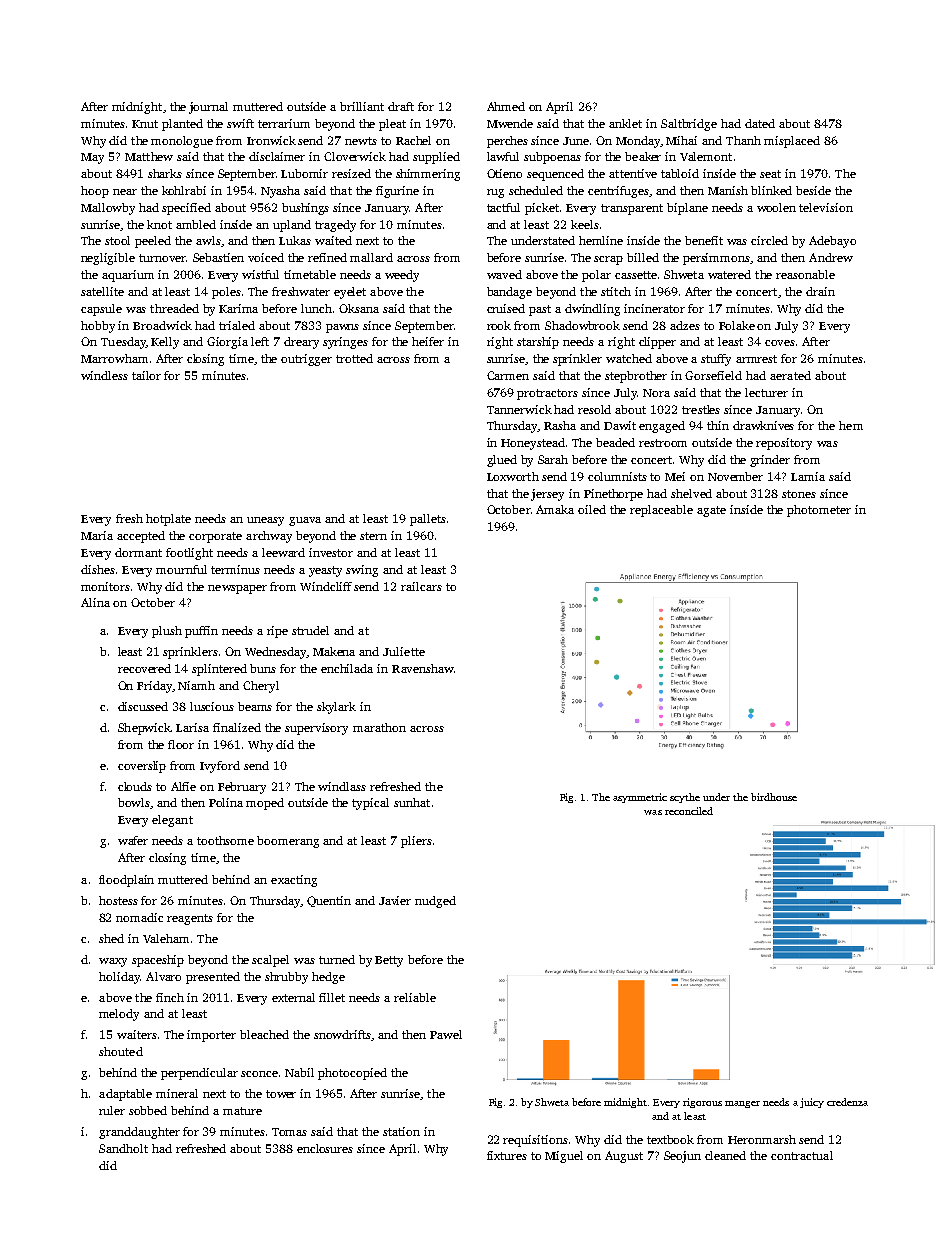  Describe the element at coordinates (402, 276) in the screenshot. I see `weedy` at that location.
